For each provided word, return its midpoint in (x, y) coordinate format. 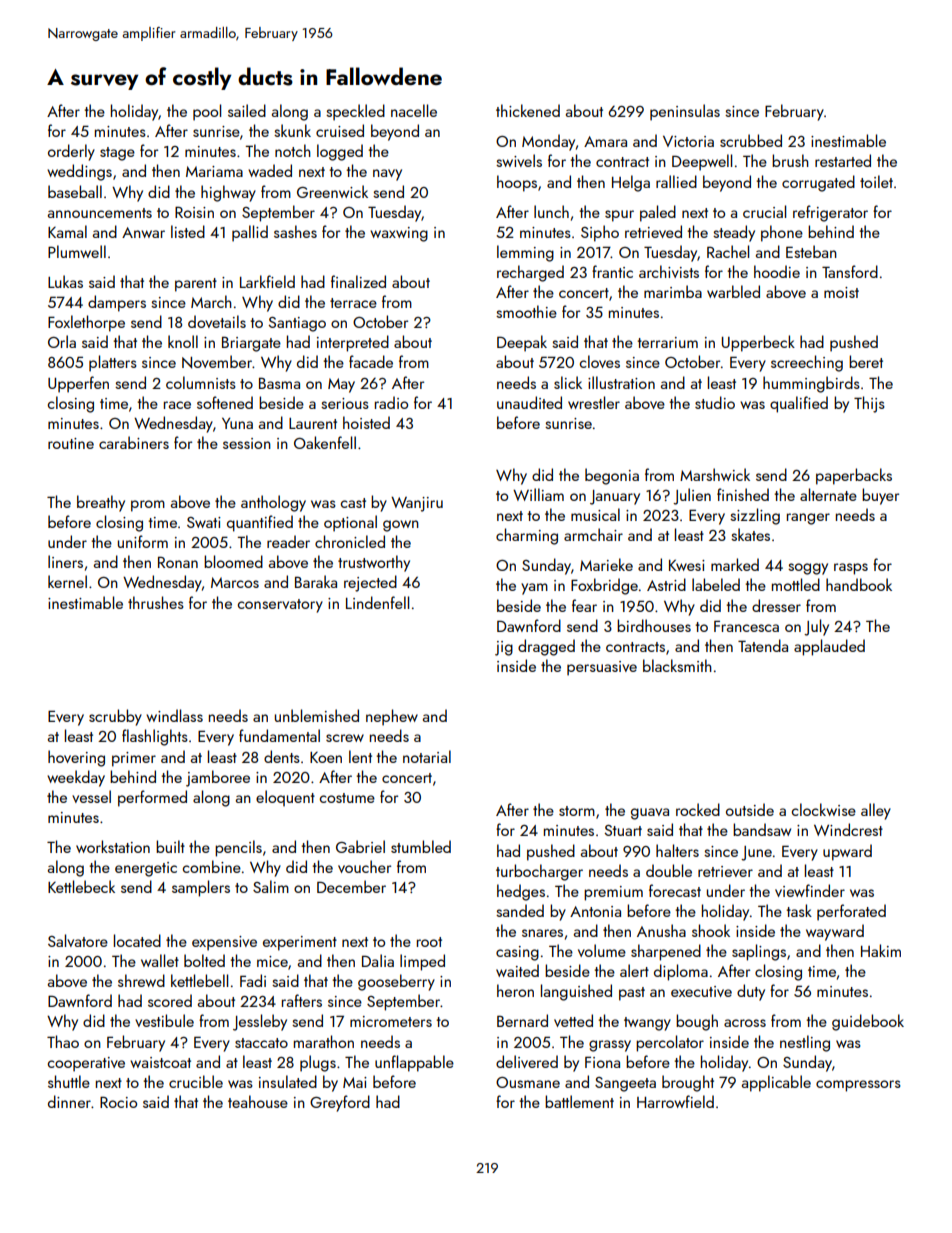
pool (207, 112)
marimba (673, 291)
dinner (69, 1101)
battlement (579, 1101)
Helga (631, 183)
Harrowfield (675, 1101)
